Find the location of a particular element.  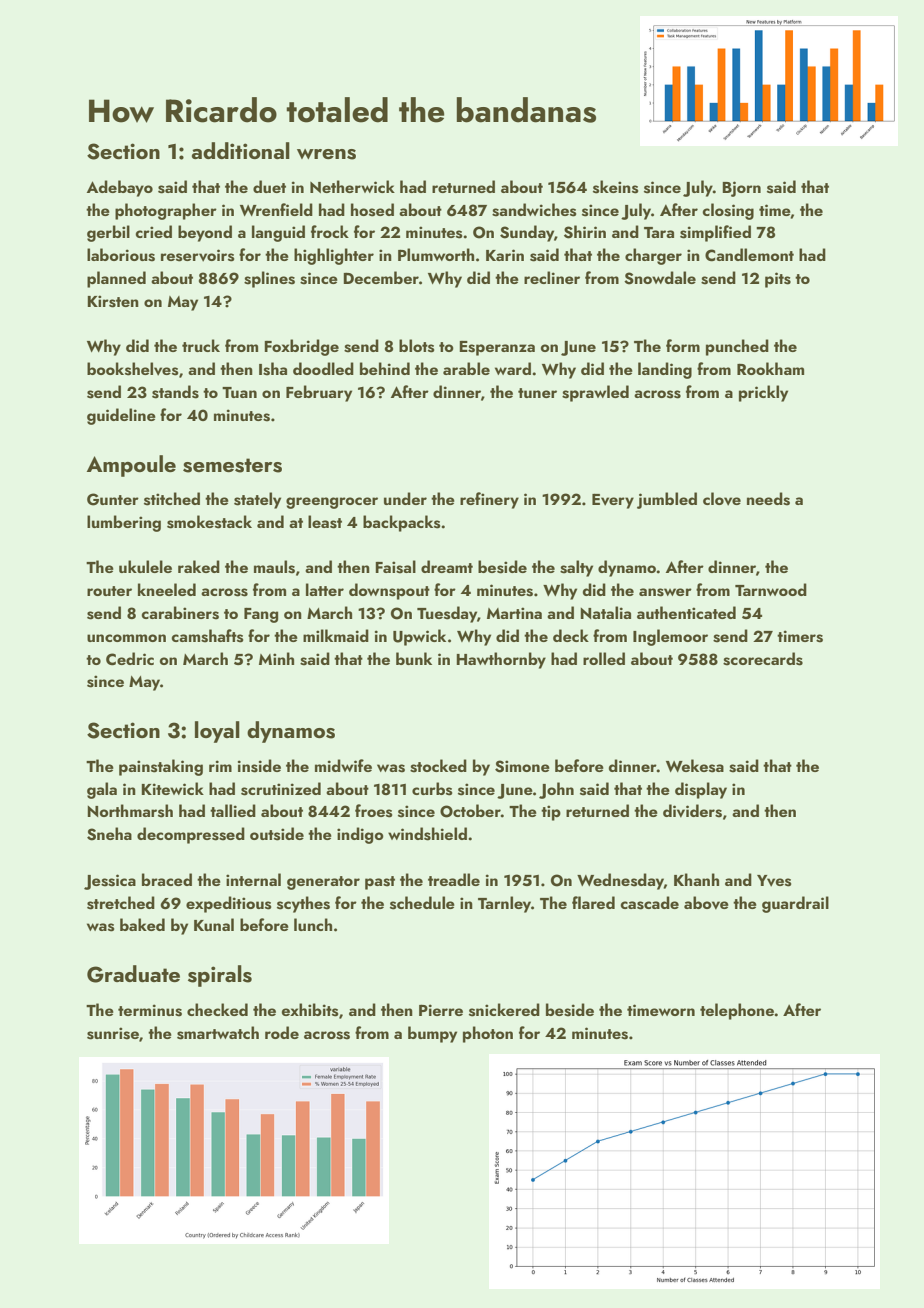

dividers is located at coordinates (692, 811).
